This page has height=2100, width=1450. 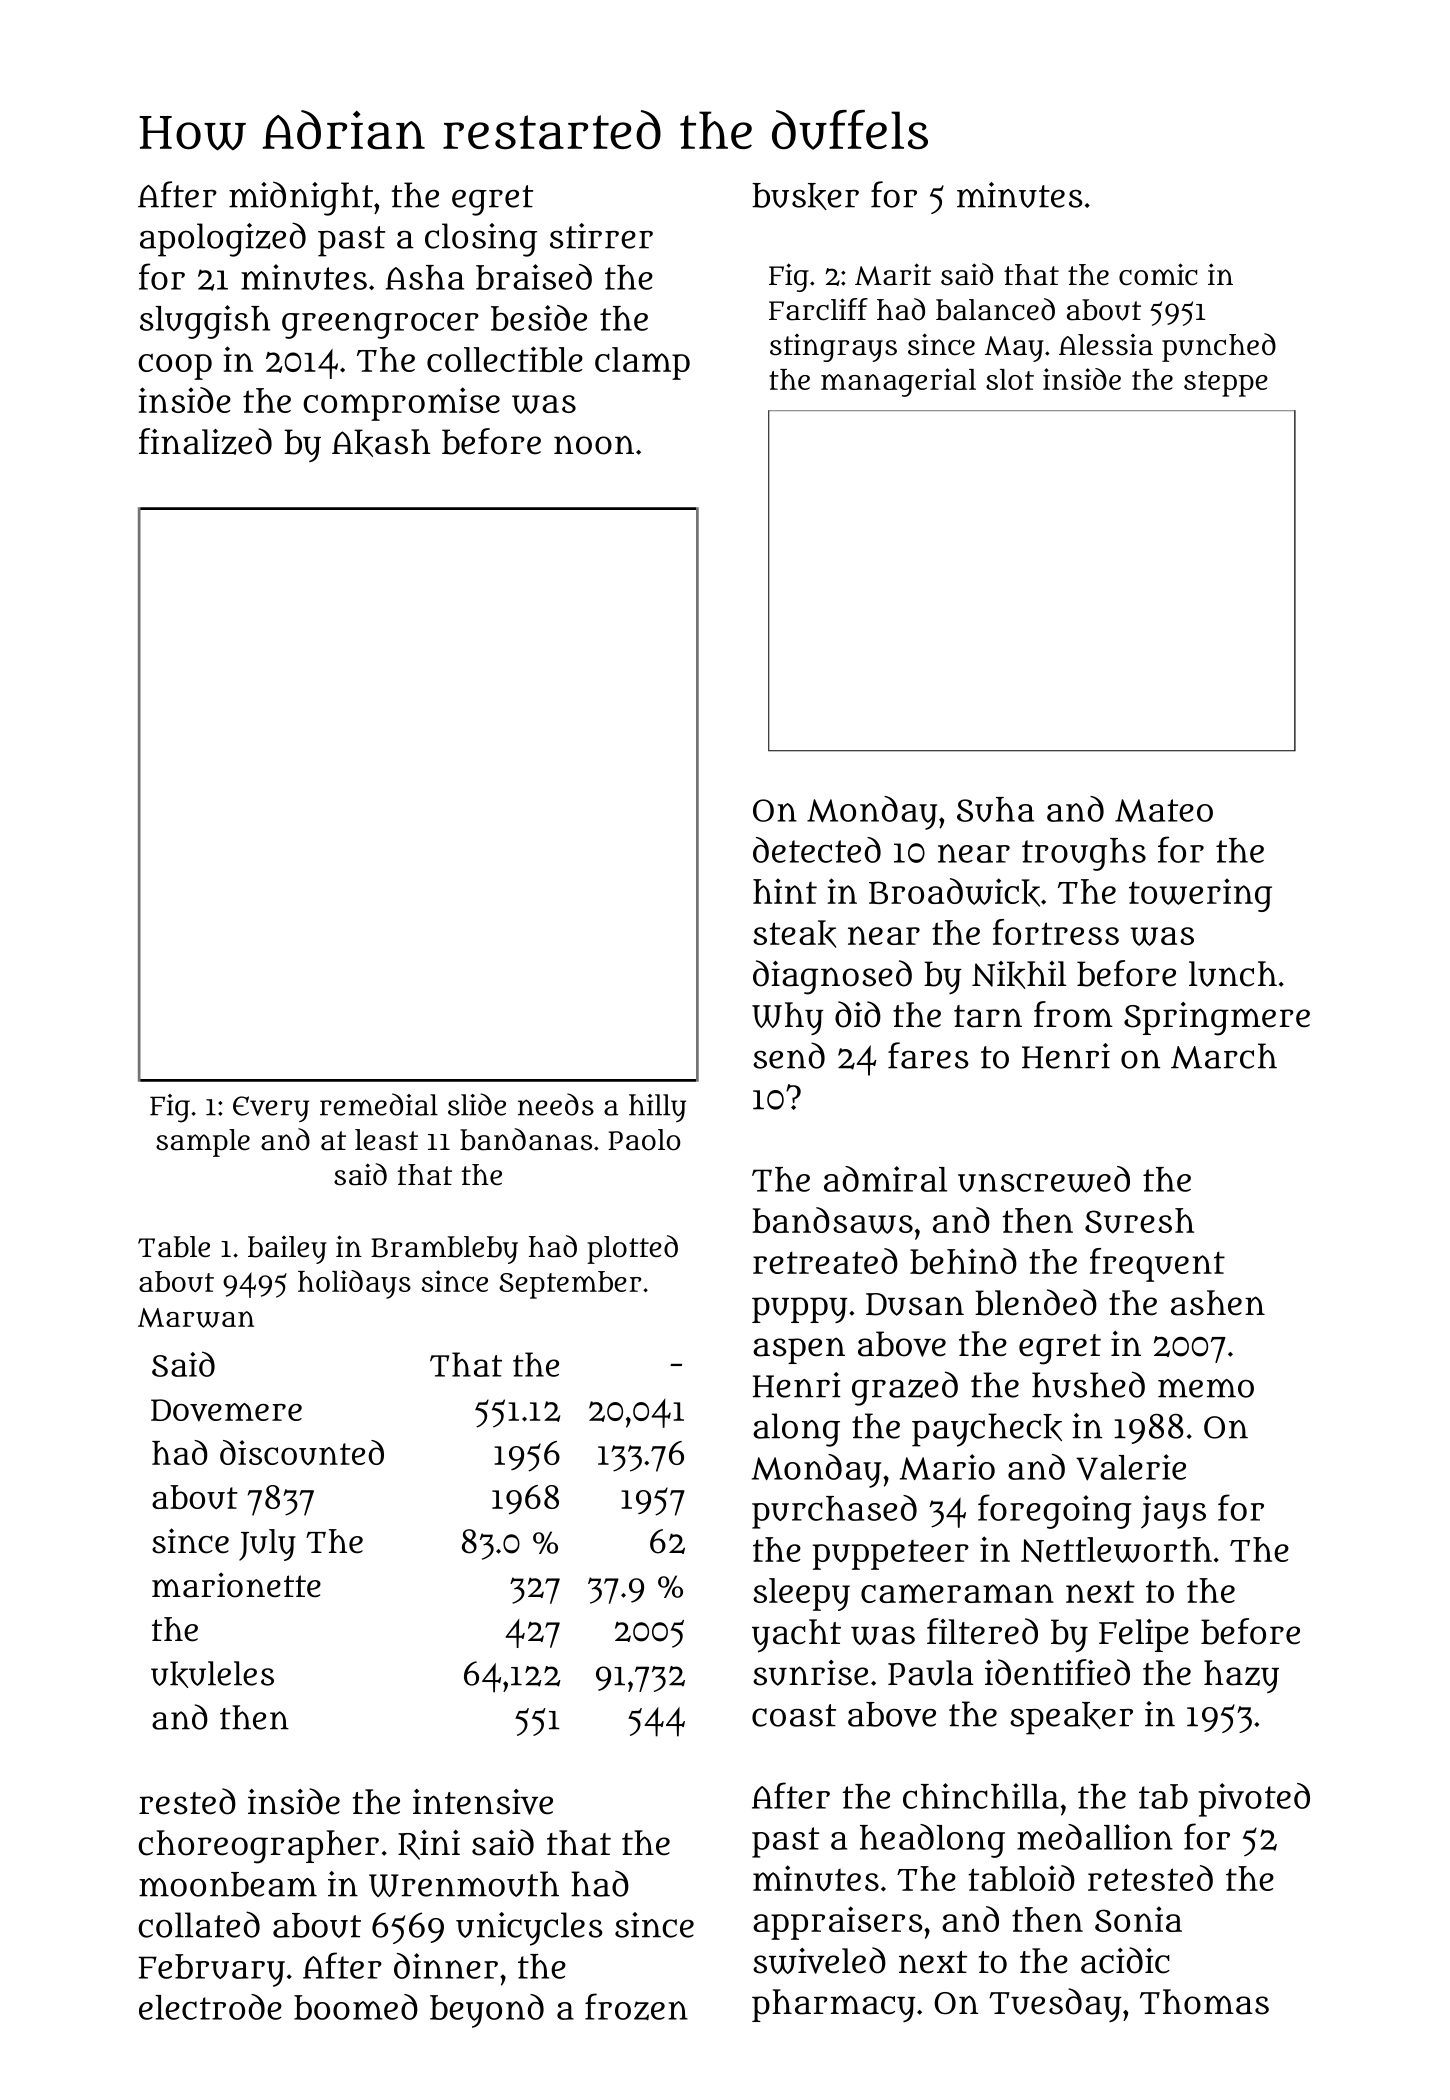 I want to click on bandsaws, so click(x=833, y=1220).
